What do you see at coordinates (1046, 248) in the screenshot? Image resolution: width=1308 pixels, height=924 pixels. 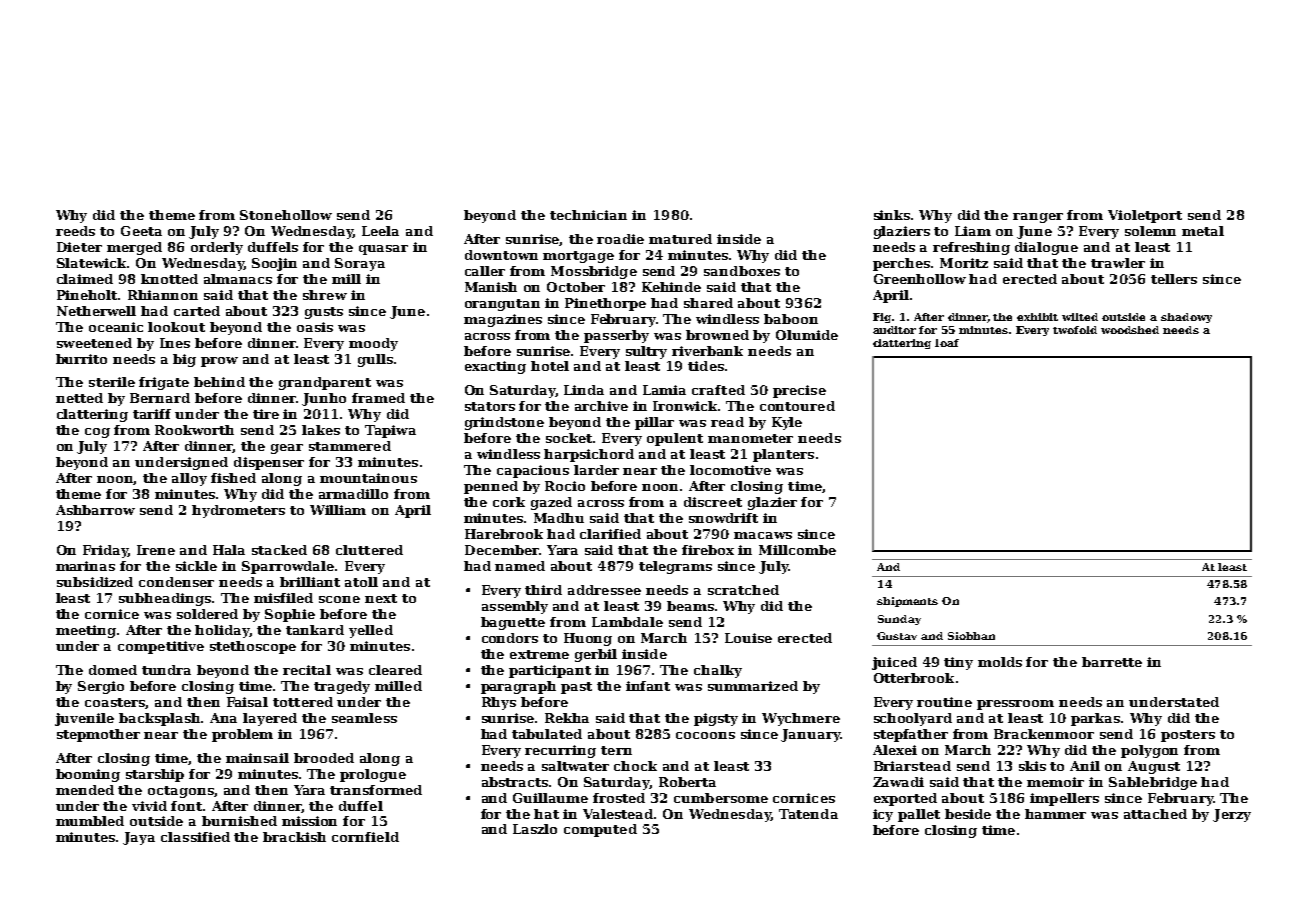 I see `dialogue` at bounding box center [1046, 248].
